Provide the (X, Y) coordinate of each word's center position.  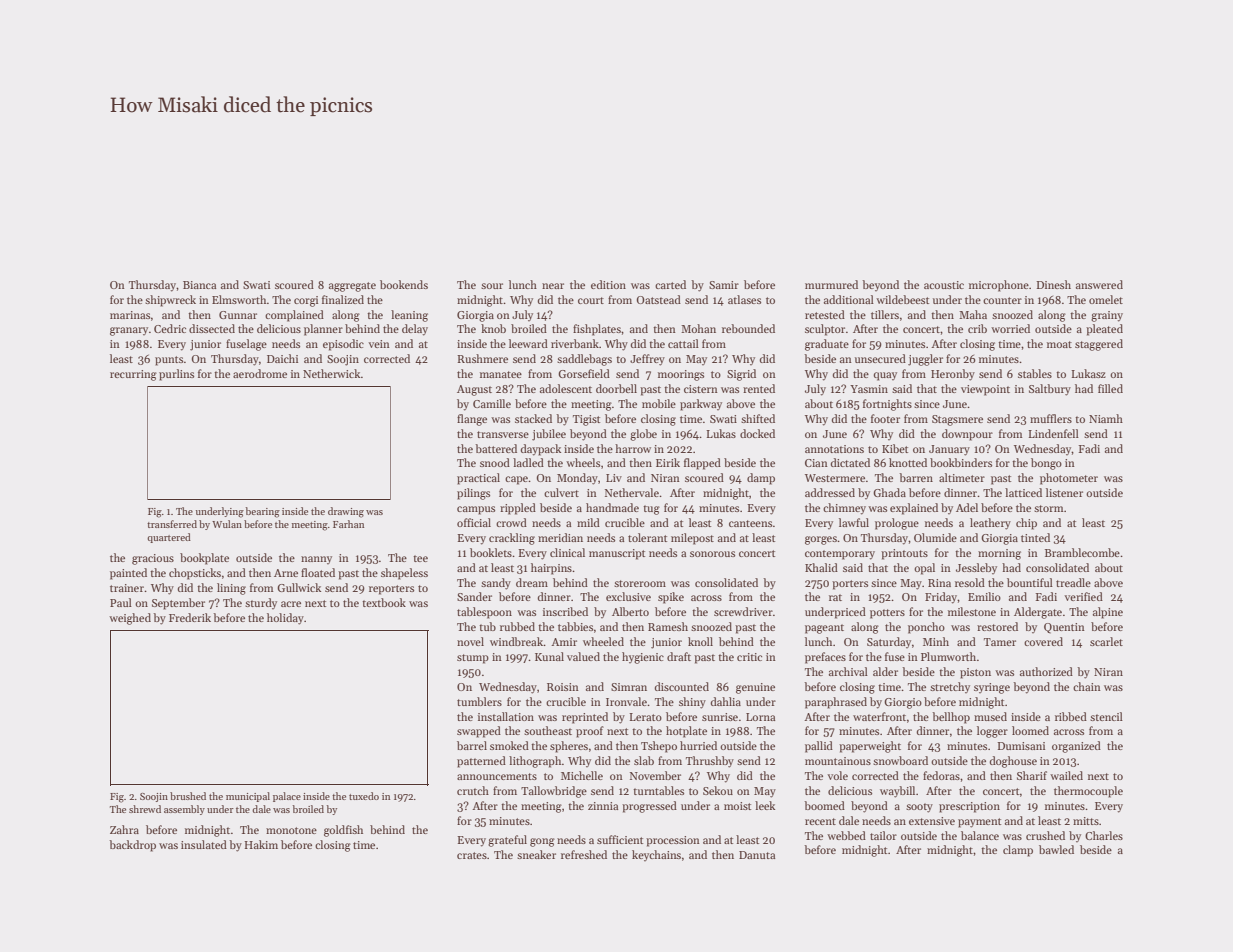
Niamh (1106, 418)
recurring (133, 375)
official (474, 522)
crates (472, 855)
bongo (1046, 464)
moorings (681, 375)
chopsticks (195, 574)
